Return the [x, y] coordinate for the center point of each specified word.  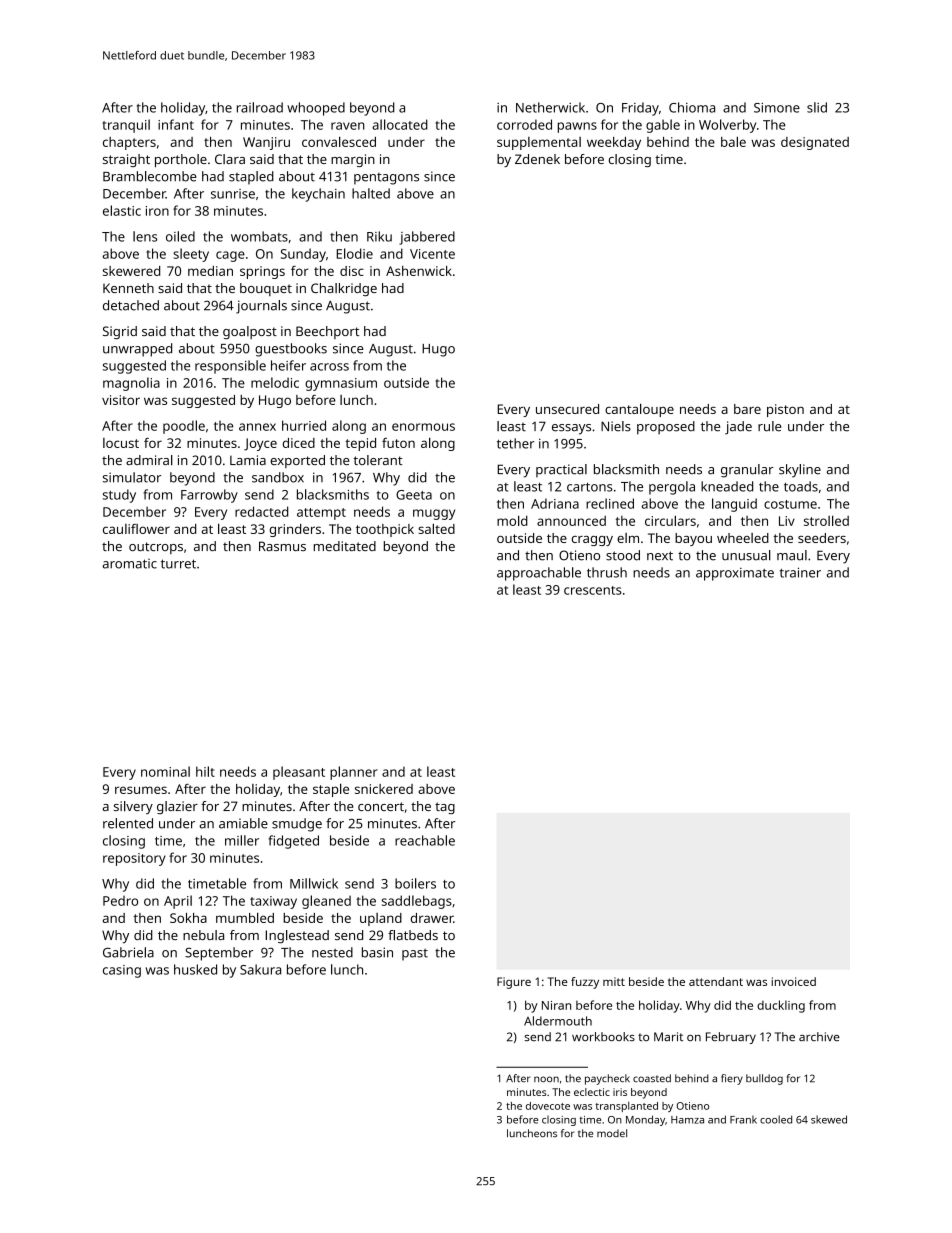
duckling [781, 1006]
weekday [614, 143]
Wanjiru [266, 143]
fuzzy [585, 983]
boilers [415, 883]
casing [122, 971]
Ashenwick [419, 271]
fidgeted [293, 842]
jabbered [427, 238]
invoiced [793, 981]
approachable [539, 574]
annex [257, 427]
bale [733, 141]
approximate [735, 574]
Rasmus [282, 546]
